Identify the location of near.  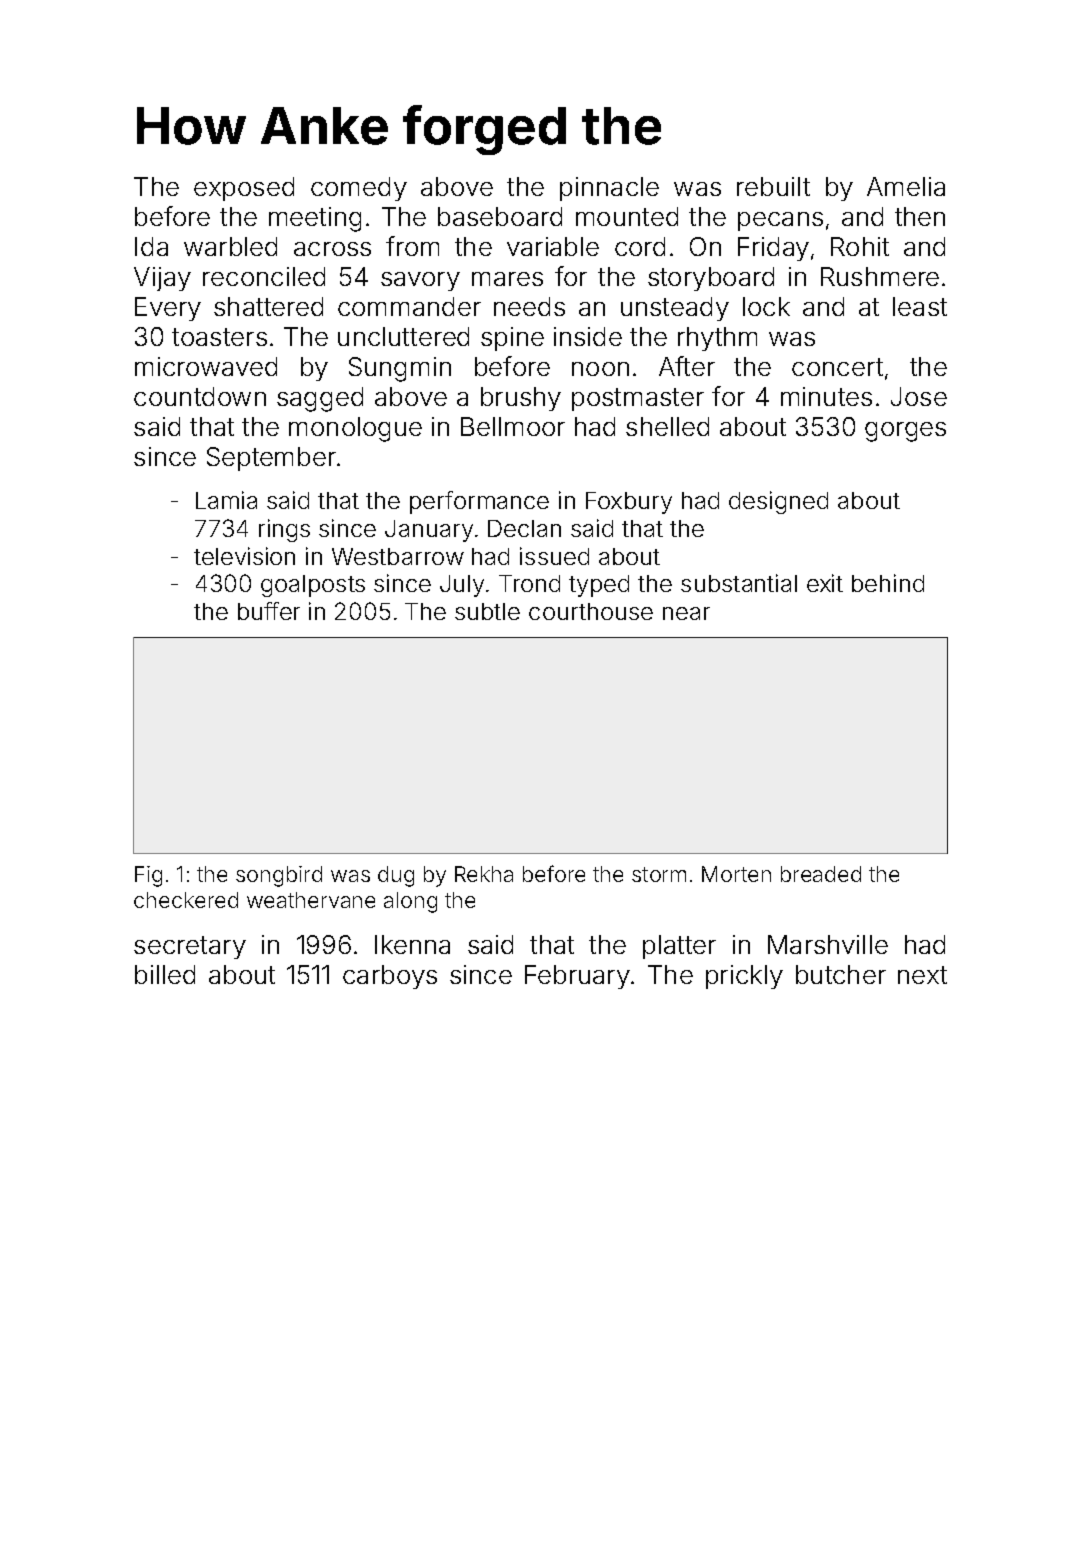
(686, 613).
